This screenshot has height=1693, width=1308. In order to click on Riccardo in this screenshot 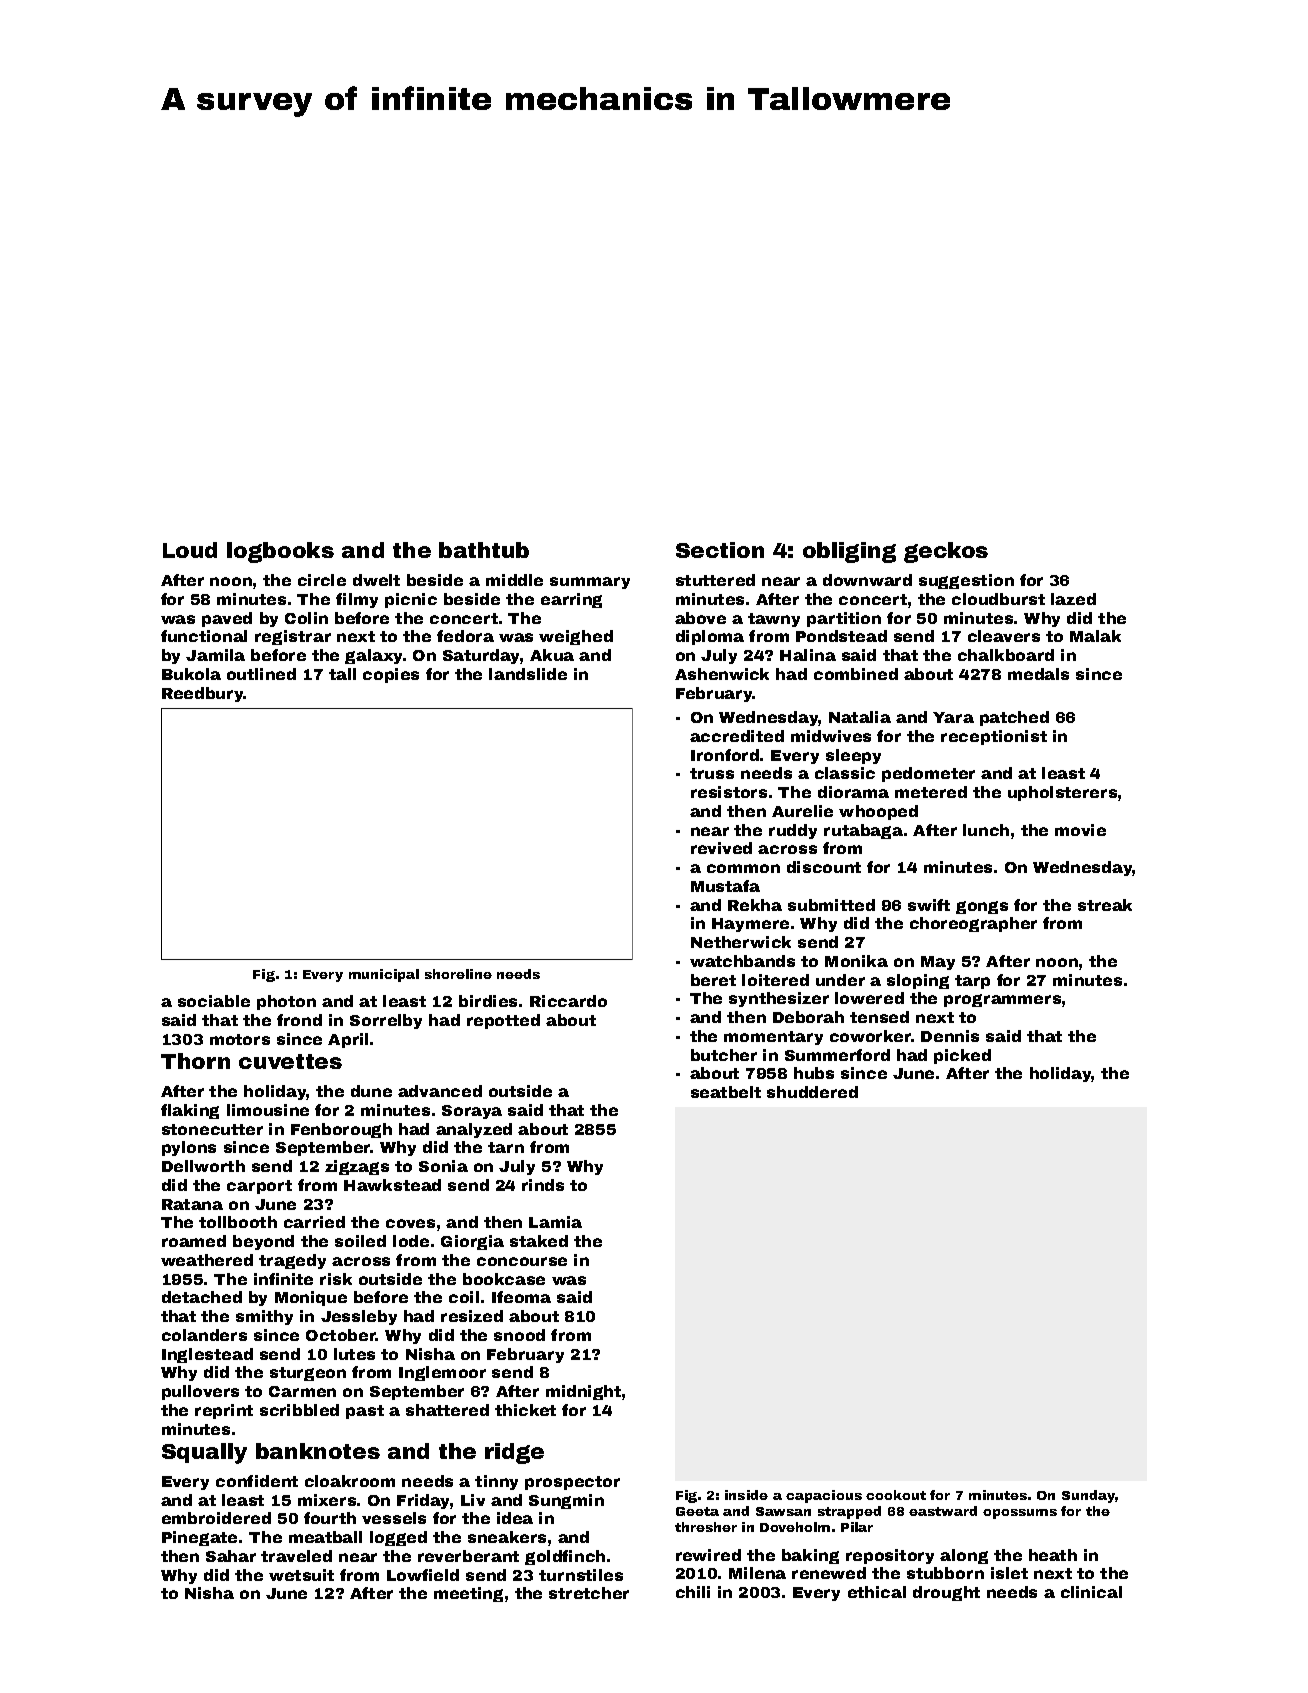, I will do `click(568, 1001)`.
